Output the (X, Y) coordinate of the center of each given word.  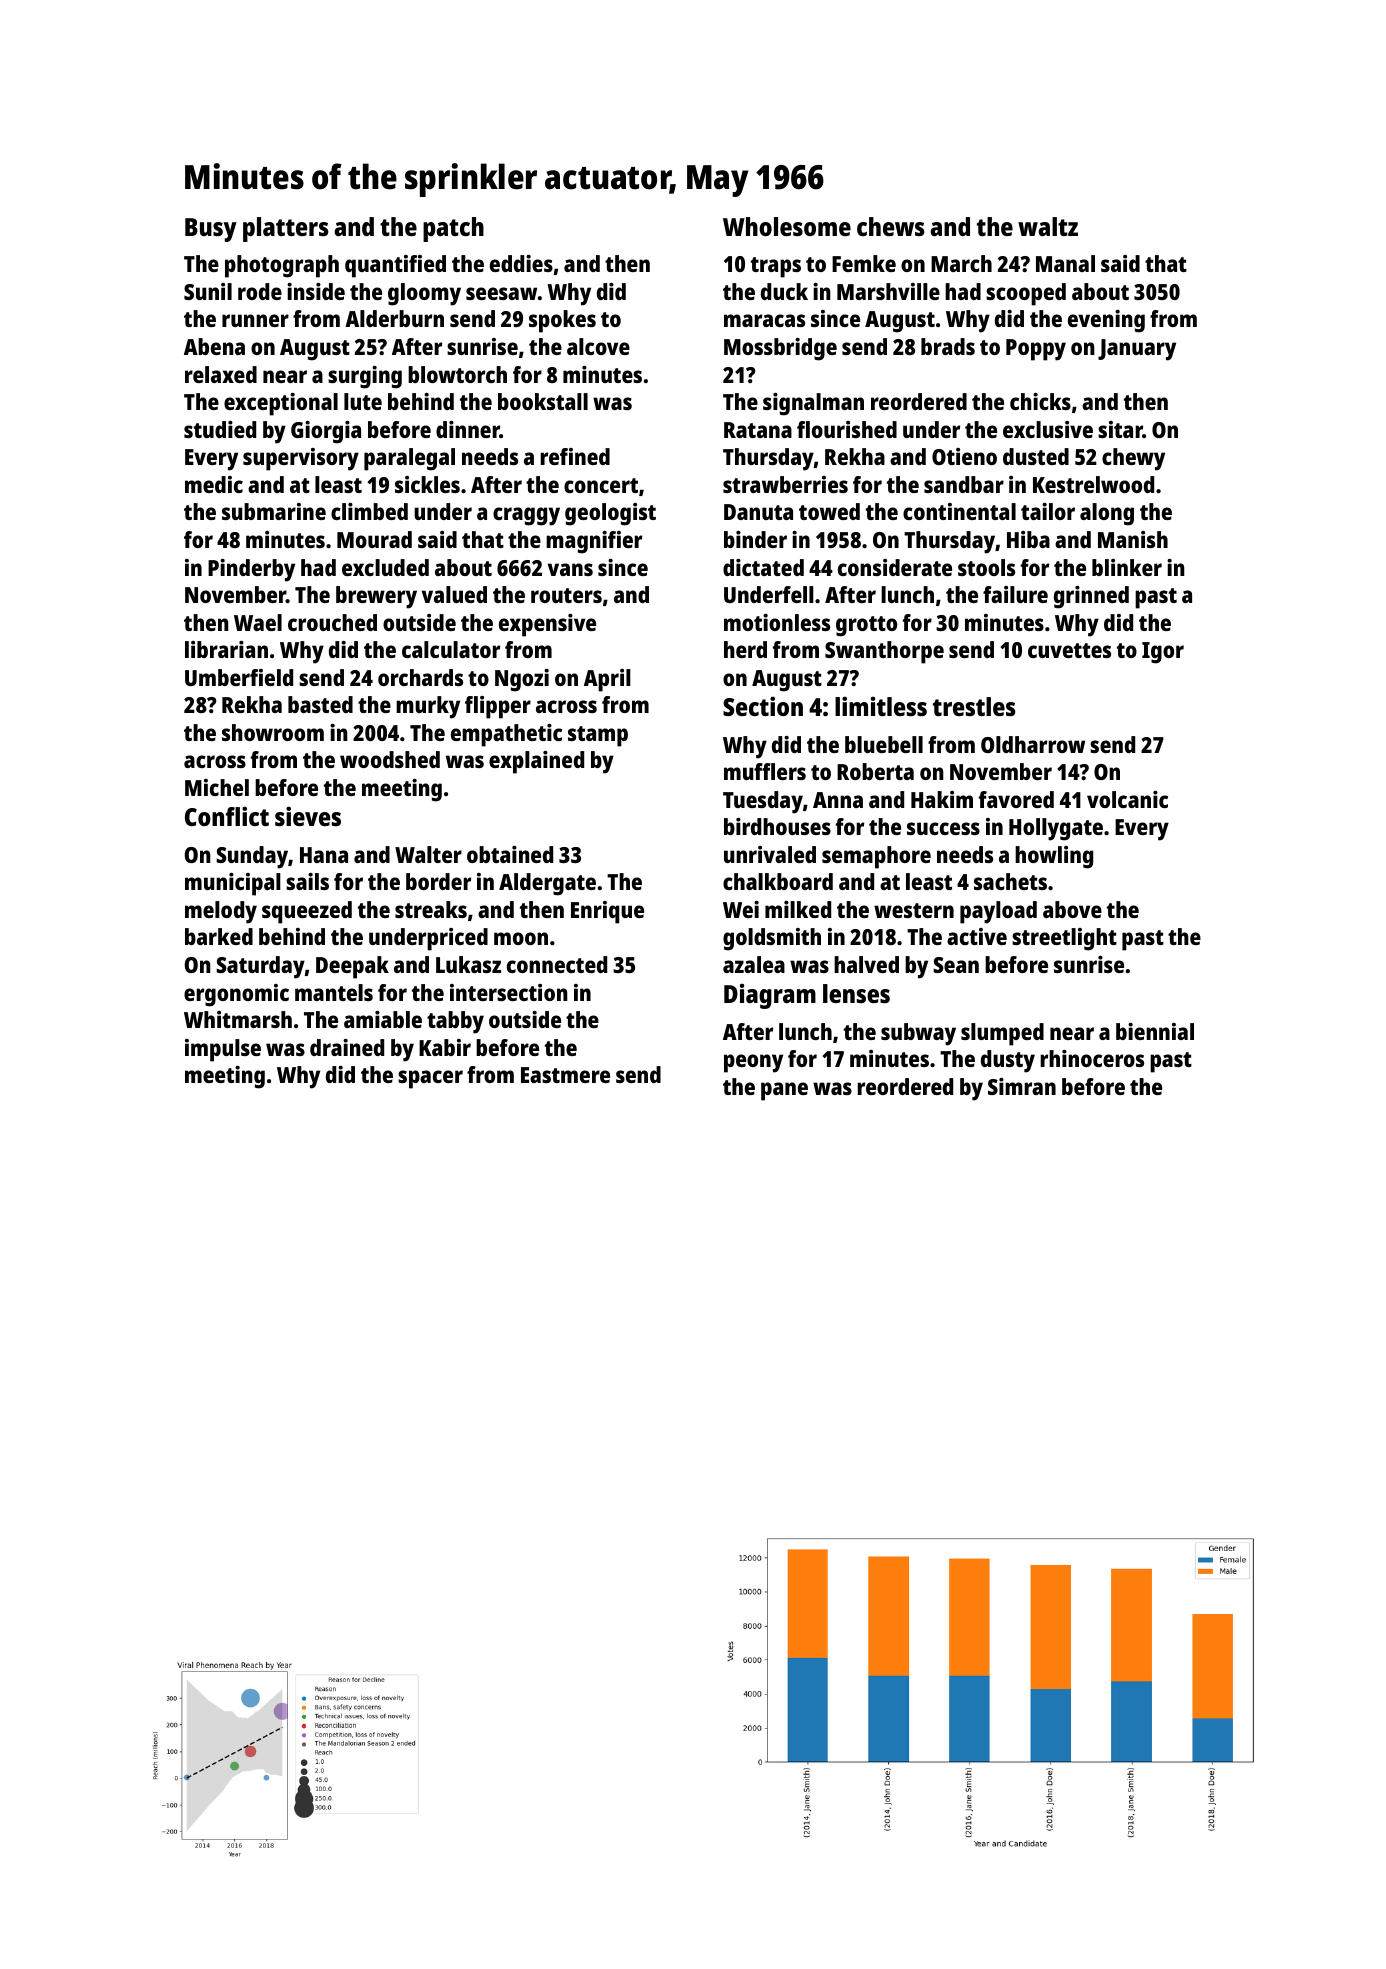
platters (286, 229)
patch (453, 229)
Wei (741, 909)
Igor (1163, 653)
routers (566, 595)
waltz (1048, 226)
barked (219, 936)
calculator (451, 649)
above (1072, 909)
